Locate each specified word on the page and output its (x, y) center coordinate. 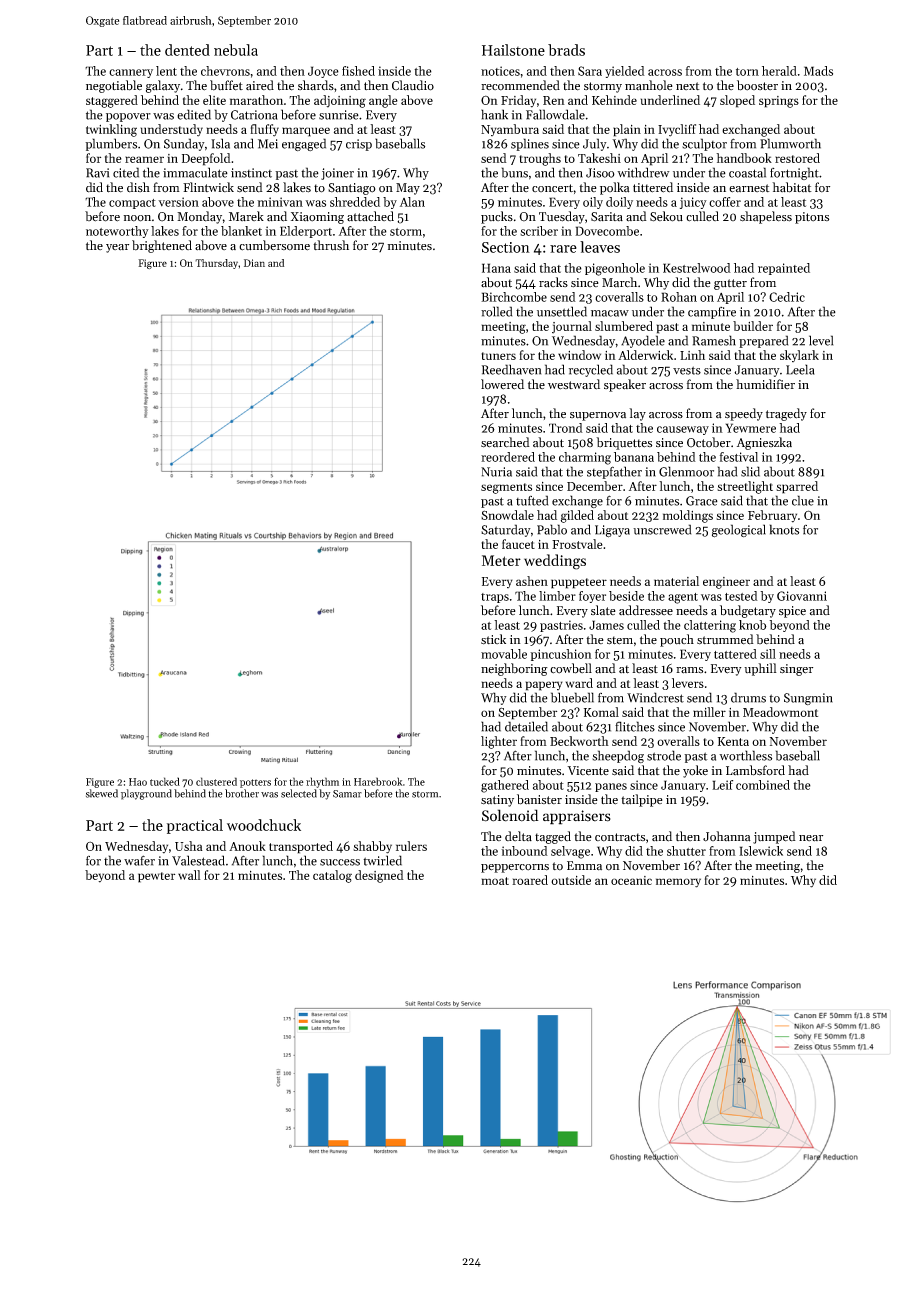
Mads (818, 71)
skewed (102, 793)
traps (495, 598)
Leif (722, 785)
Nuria (496, 472)
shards (316, 85)
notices (500, 71)
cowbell (571, 668)
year (117, 248)
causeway (683, 430)
